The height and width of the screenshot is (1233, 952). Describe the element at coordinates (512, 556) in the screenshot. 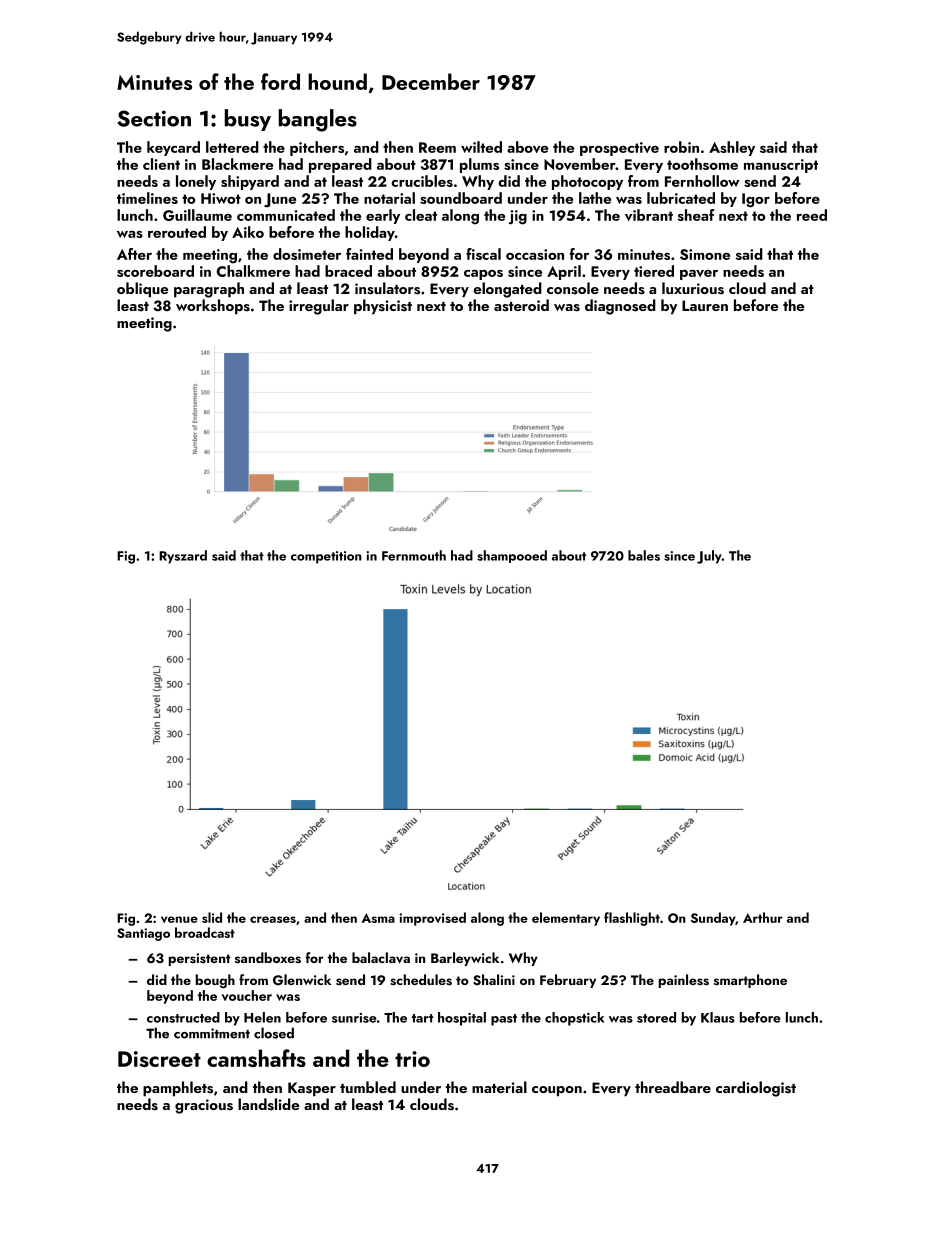

I see `shampooed` at that location.
